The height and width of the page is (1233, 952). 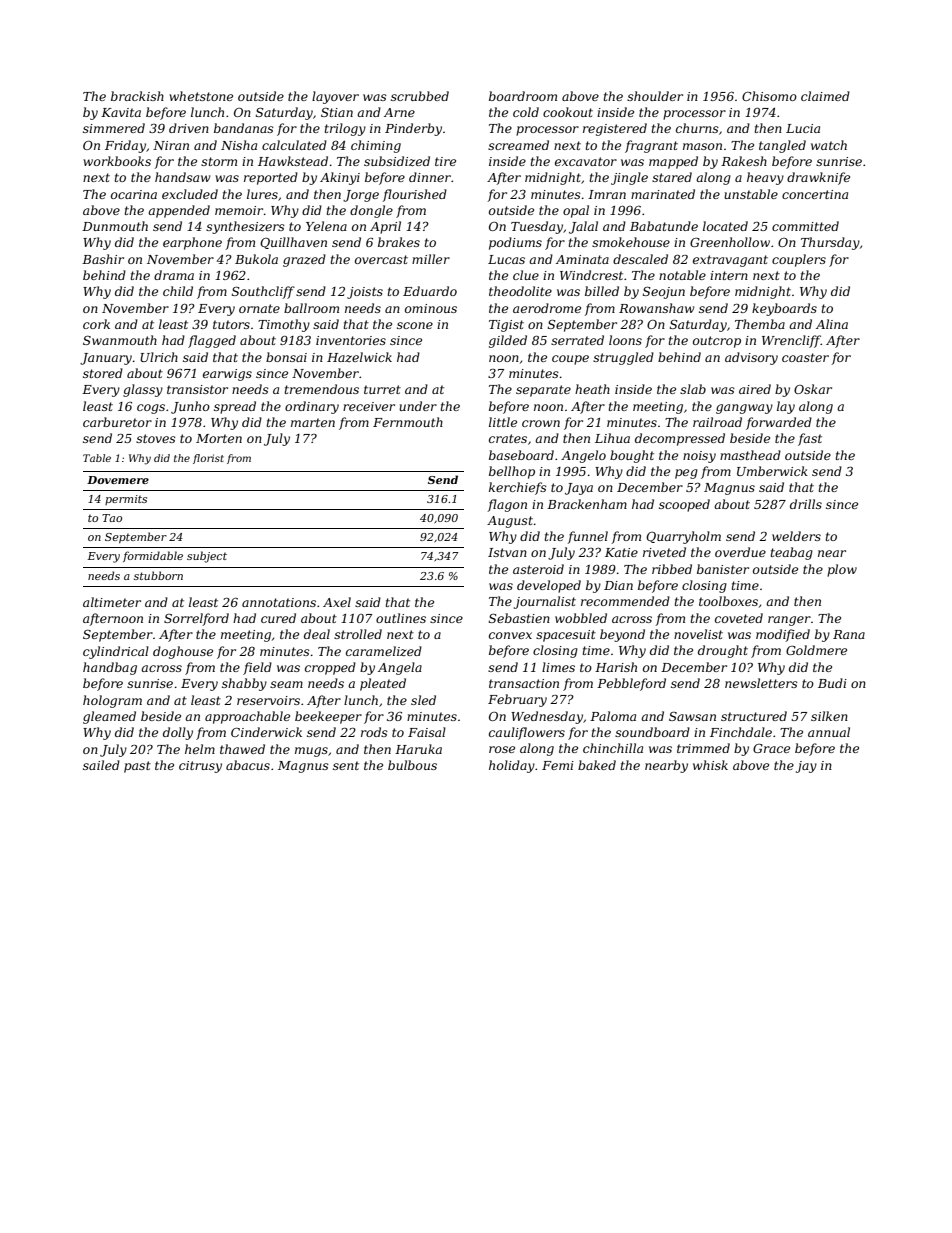 What do you see at coordinates (805, 357) in the page?
I see `coaster` at bounding box center [805, 357].
